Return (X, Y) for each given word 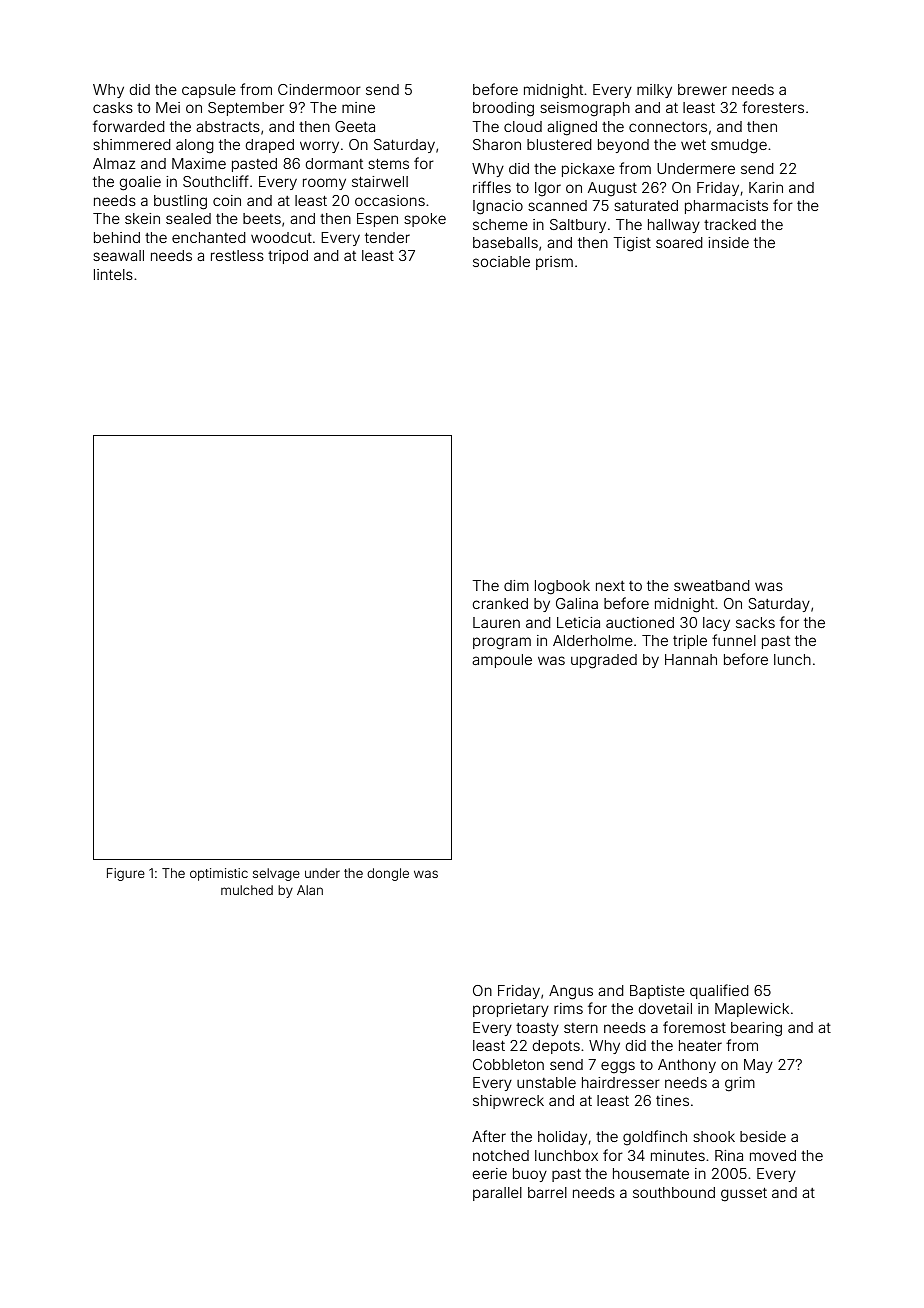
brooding (503, 109)
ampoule (502, 661)
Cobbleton (508, 1064)
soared (679, 242)
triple (690, 642)
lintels (113, 274)
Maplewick (752, 1010)
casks (113, 107)
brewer (702, 89)
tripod (288, 257)
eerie (490, 1173)
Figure (126, 874)
